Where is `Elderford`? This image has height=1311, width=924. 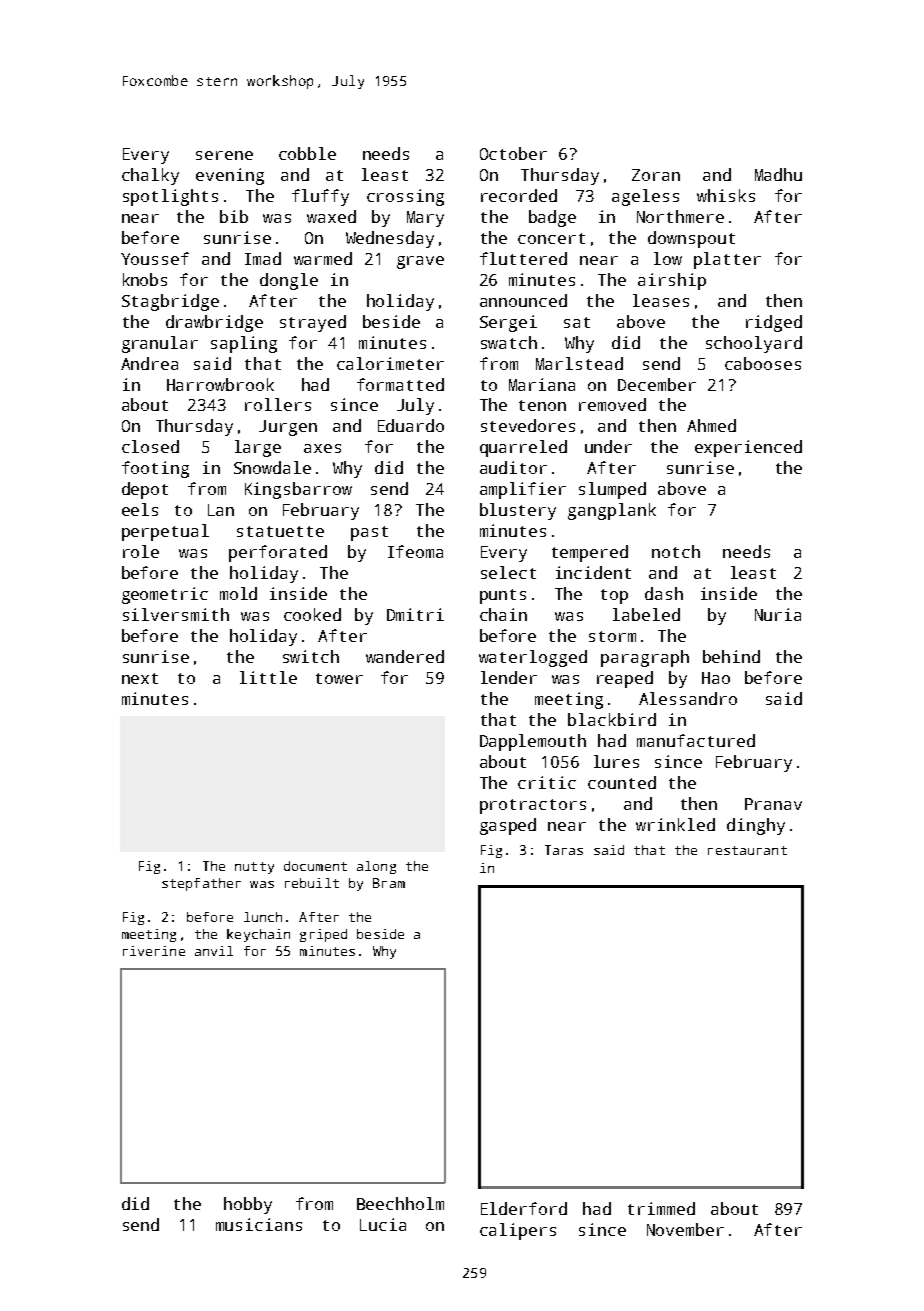 Elderford is located at coordinates (524, 1208).
